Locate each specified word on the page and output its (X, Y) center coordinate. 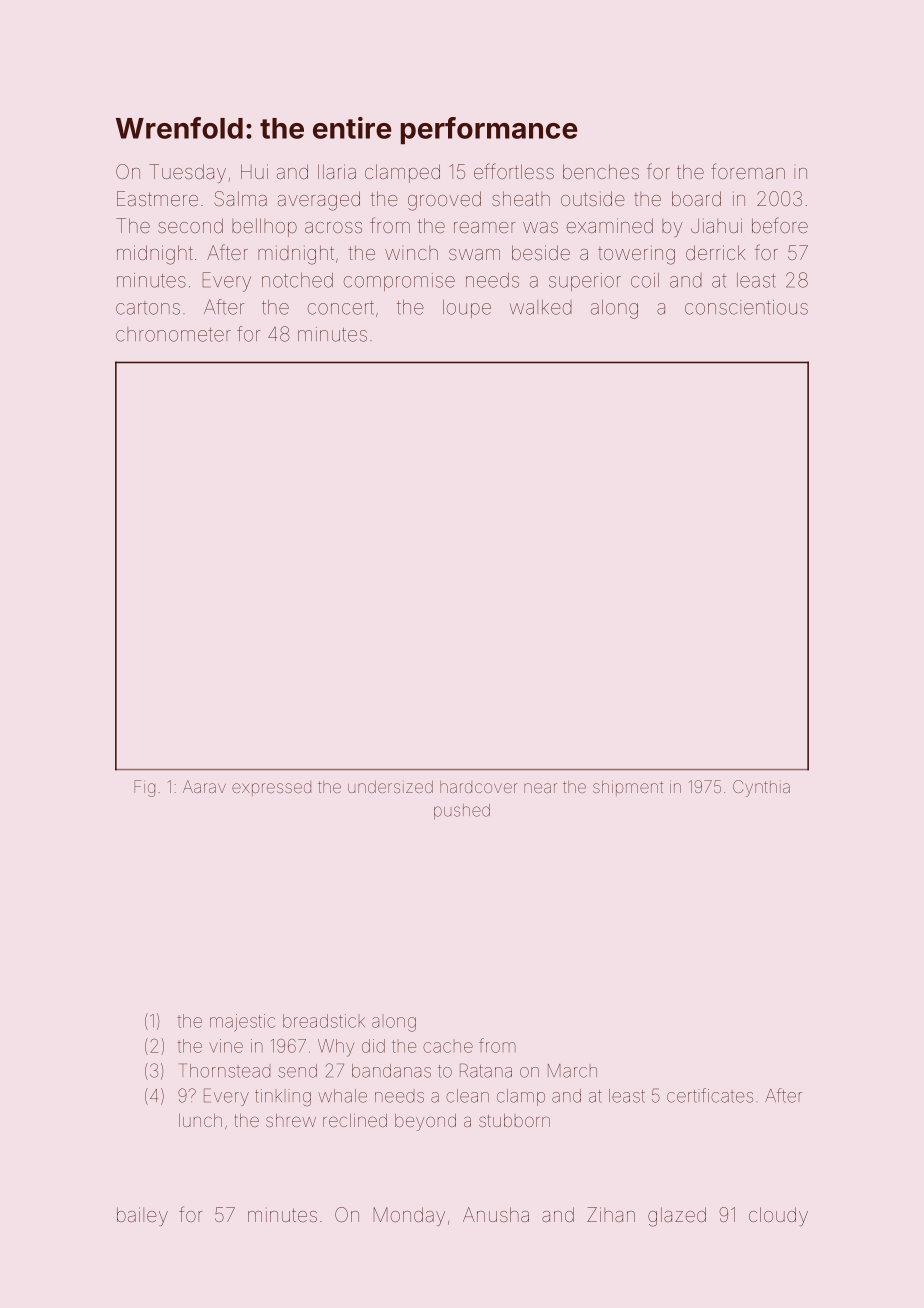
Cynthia (761, 788)
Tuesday (187, 173)
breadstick (324, 1021)
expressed (271, 789)
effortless (514, 171)
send (297, 1071)
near (540, 788)
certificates (710, 1095)
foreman (748, 171)
